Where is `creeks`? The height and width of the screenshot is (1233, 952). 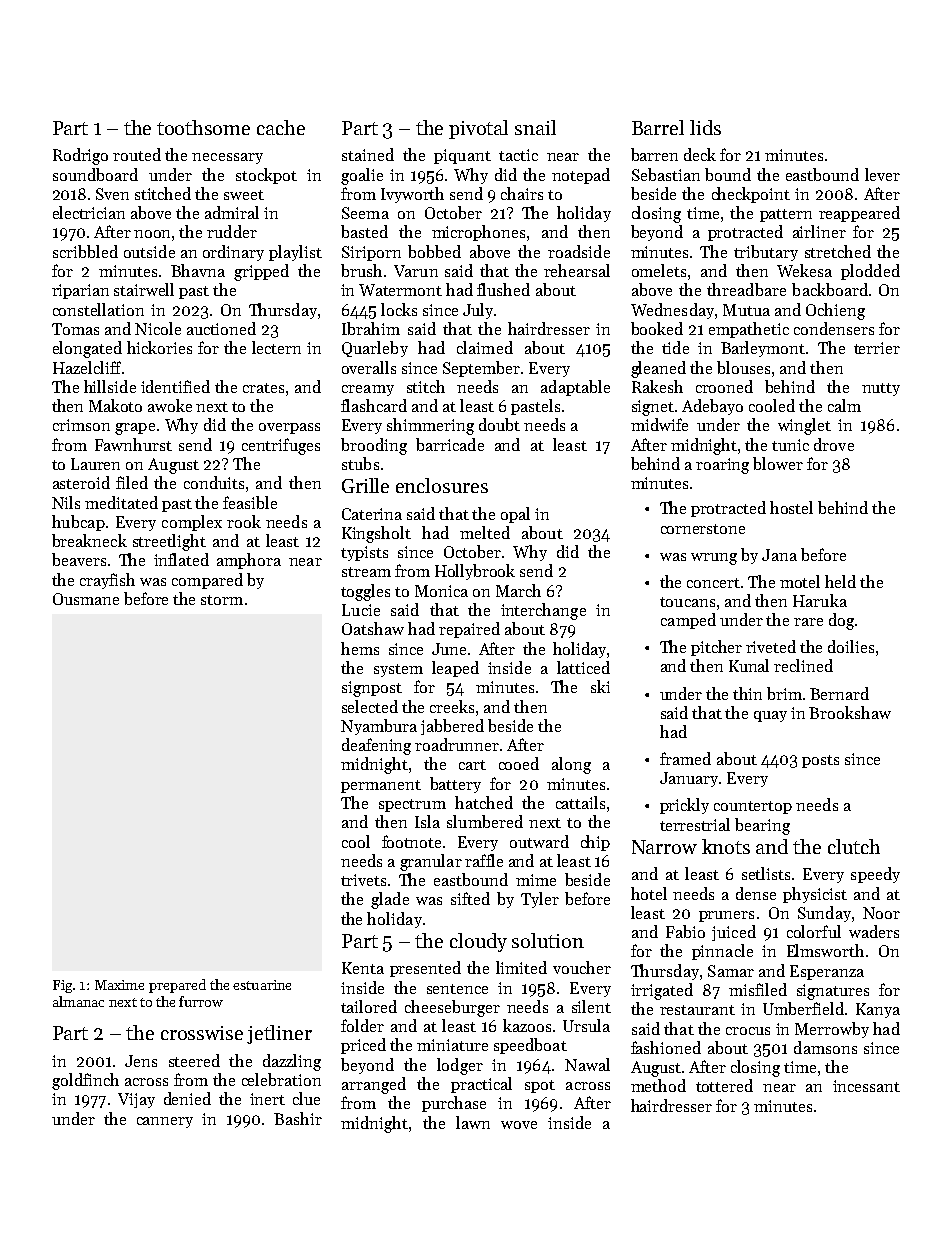
creeks is located at coordinates (452, 706).
